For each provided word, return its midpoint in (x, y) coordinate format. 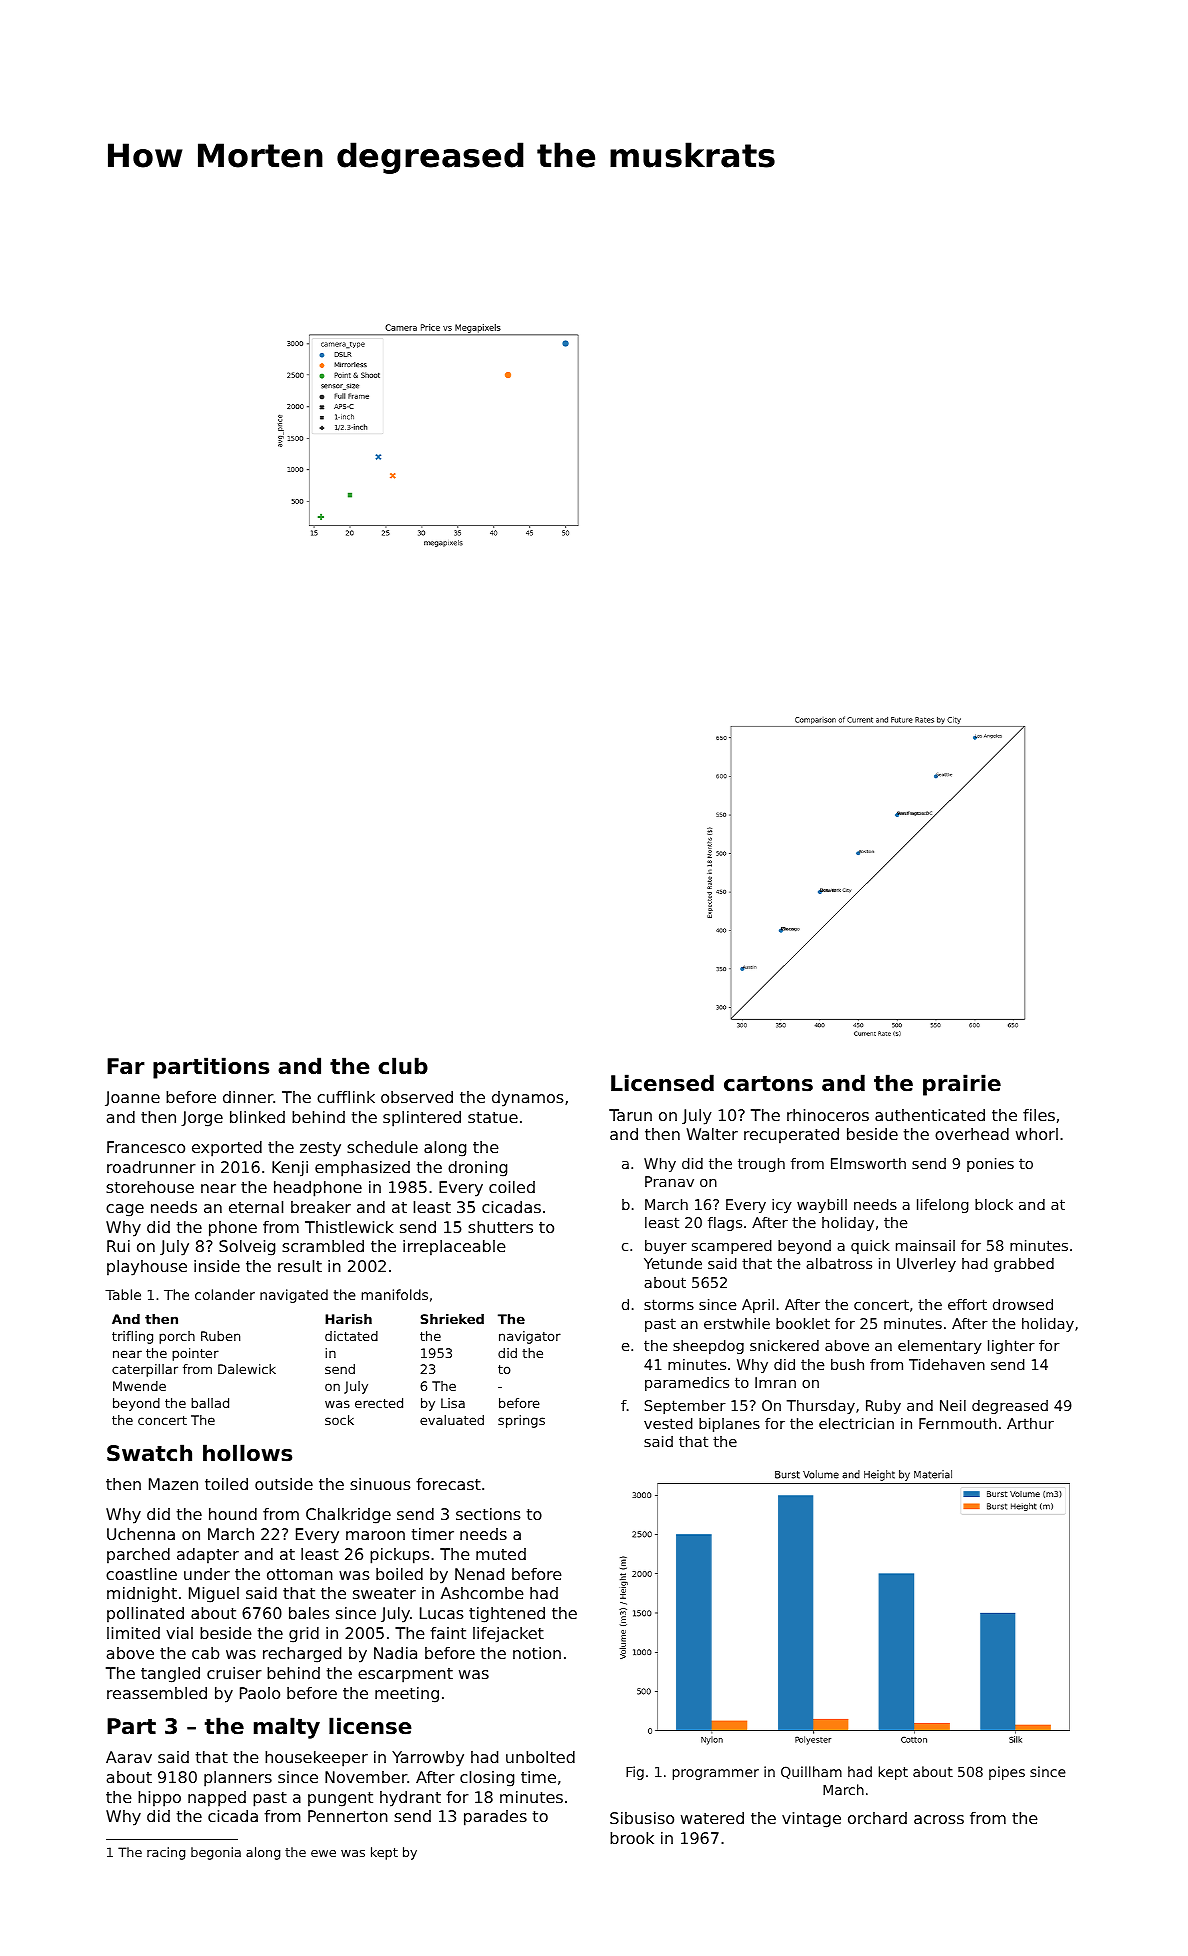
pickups (400, 1556)
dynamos (528, 1099)
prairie (962, 1085)
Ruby (883, 1407)
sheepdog (708, 1347)
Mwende (139, 1386)
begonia (216, 1853)
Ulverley (926, 1265)
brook (632, 1838)
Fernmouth (958, 1423)
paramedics (687, 1384)
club (403, 1066)
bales (309, 1613)
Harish (348, 1319)
